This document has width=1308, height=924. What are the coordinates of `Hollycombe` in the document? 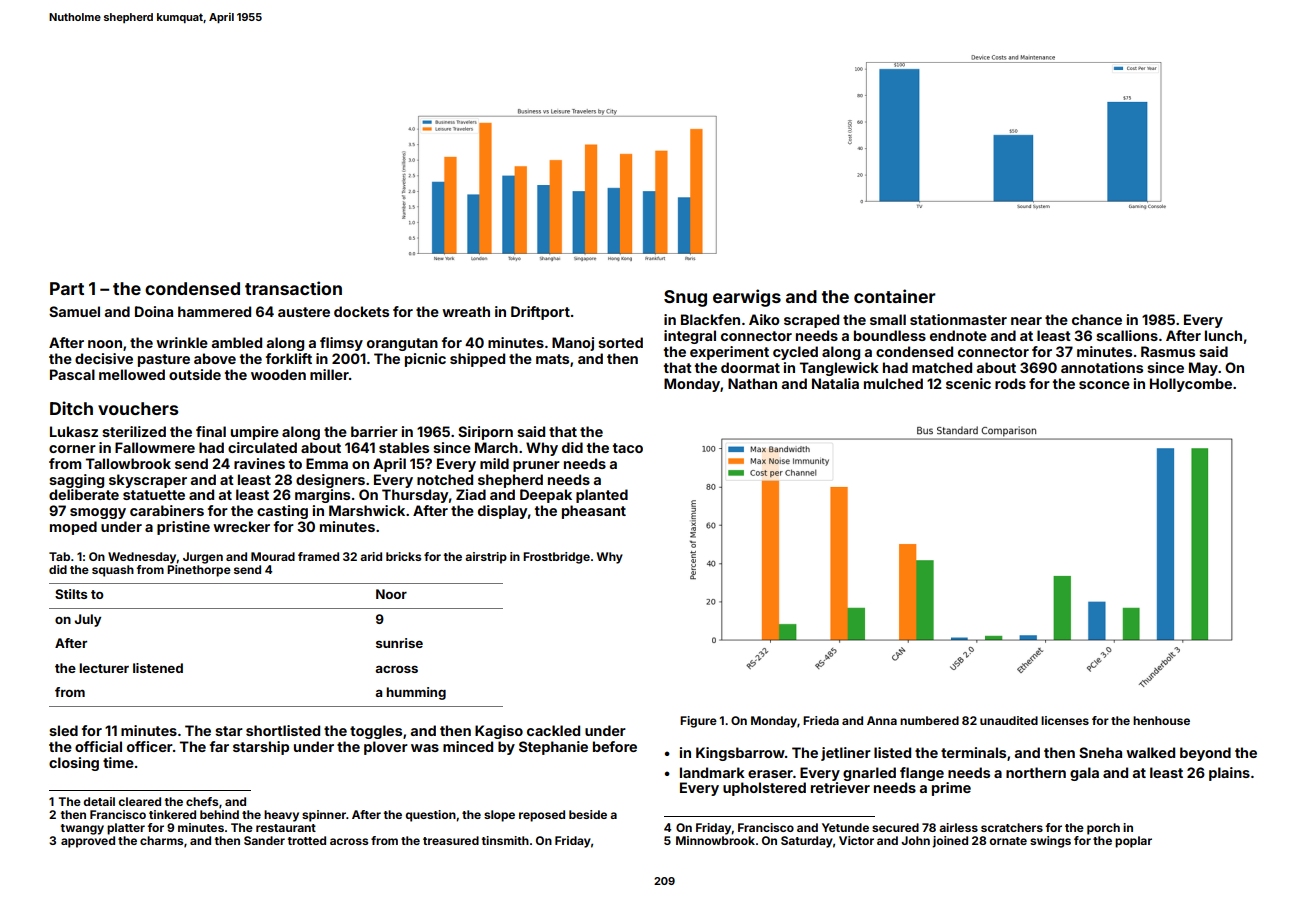 It's located at (1191, 385).
